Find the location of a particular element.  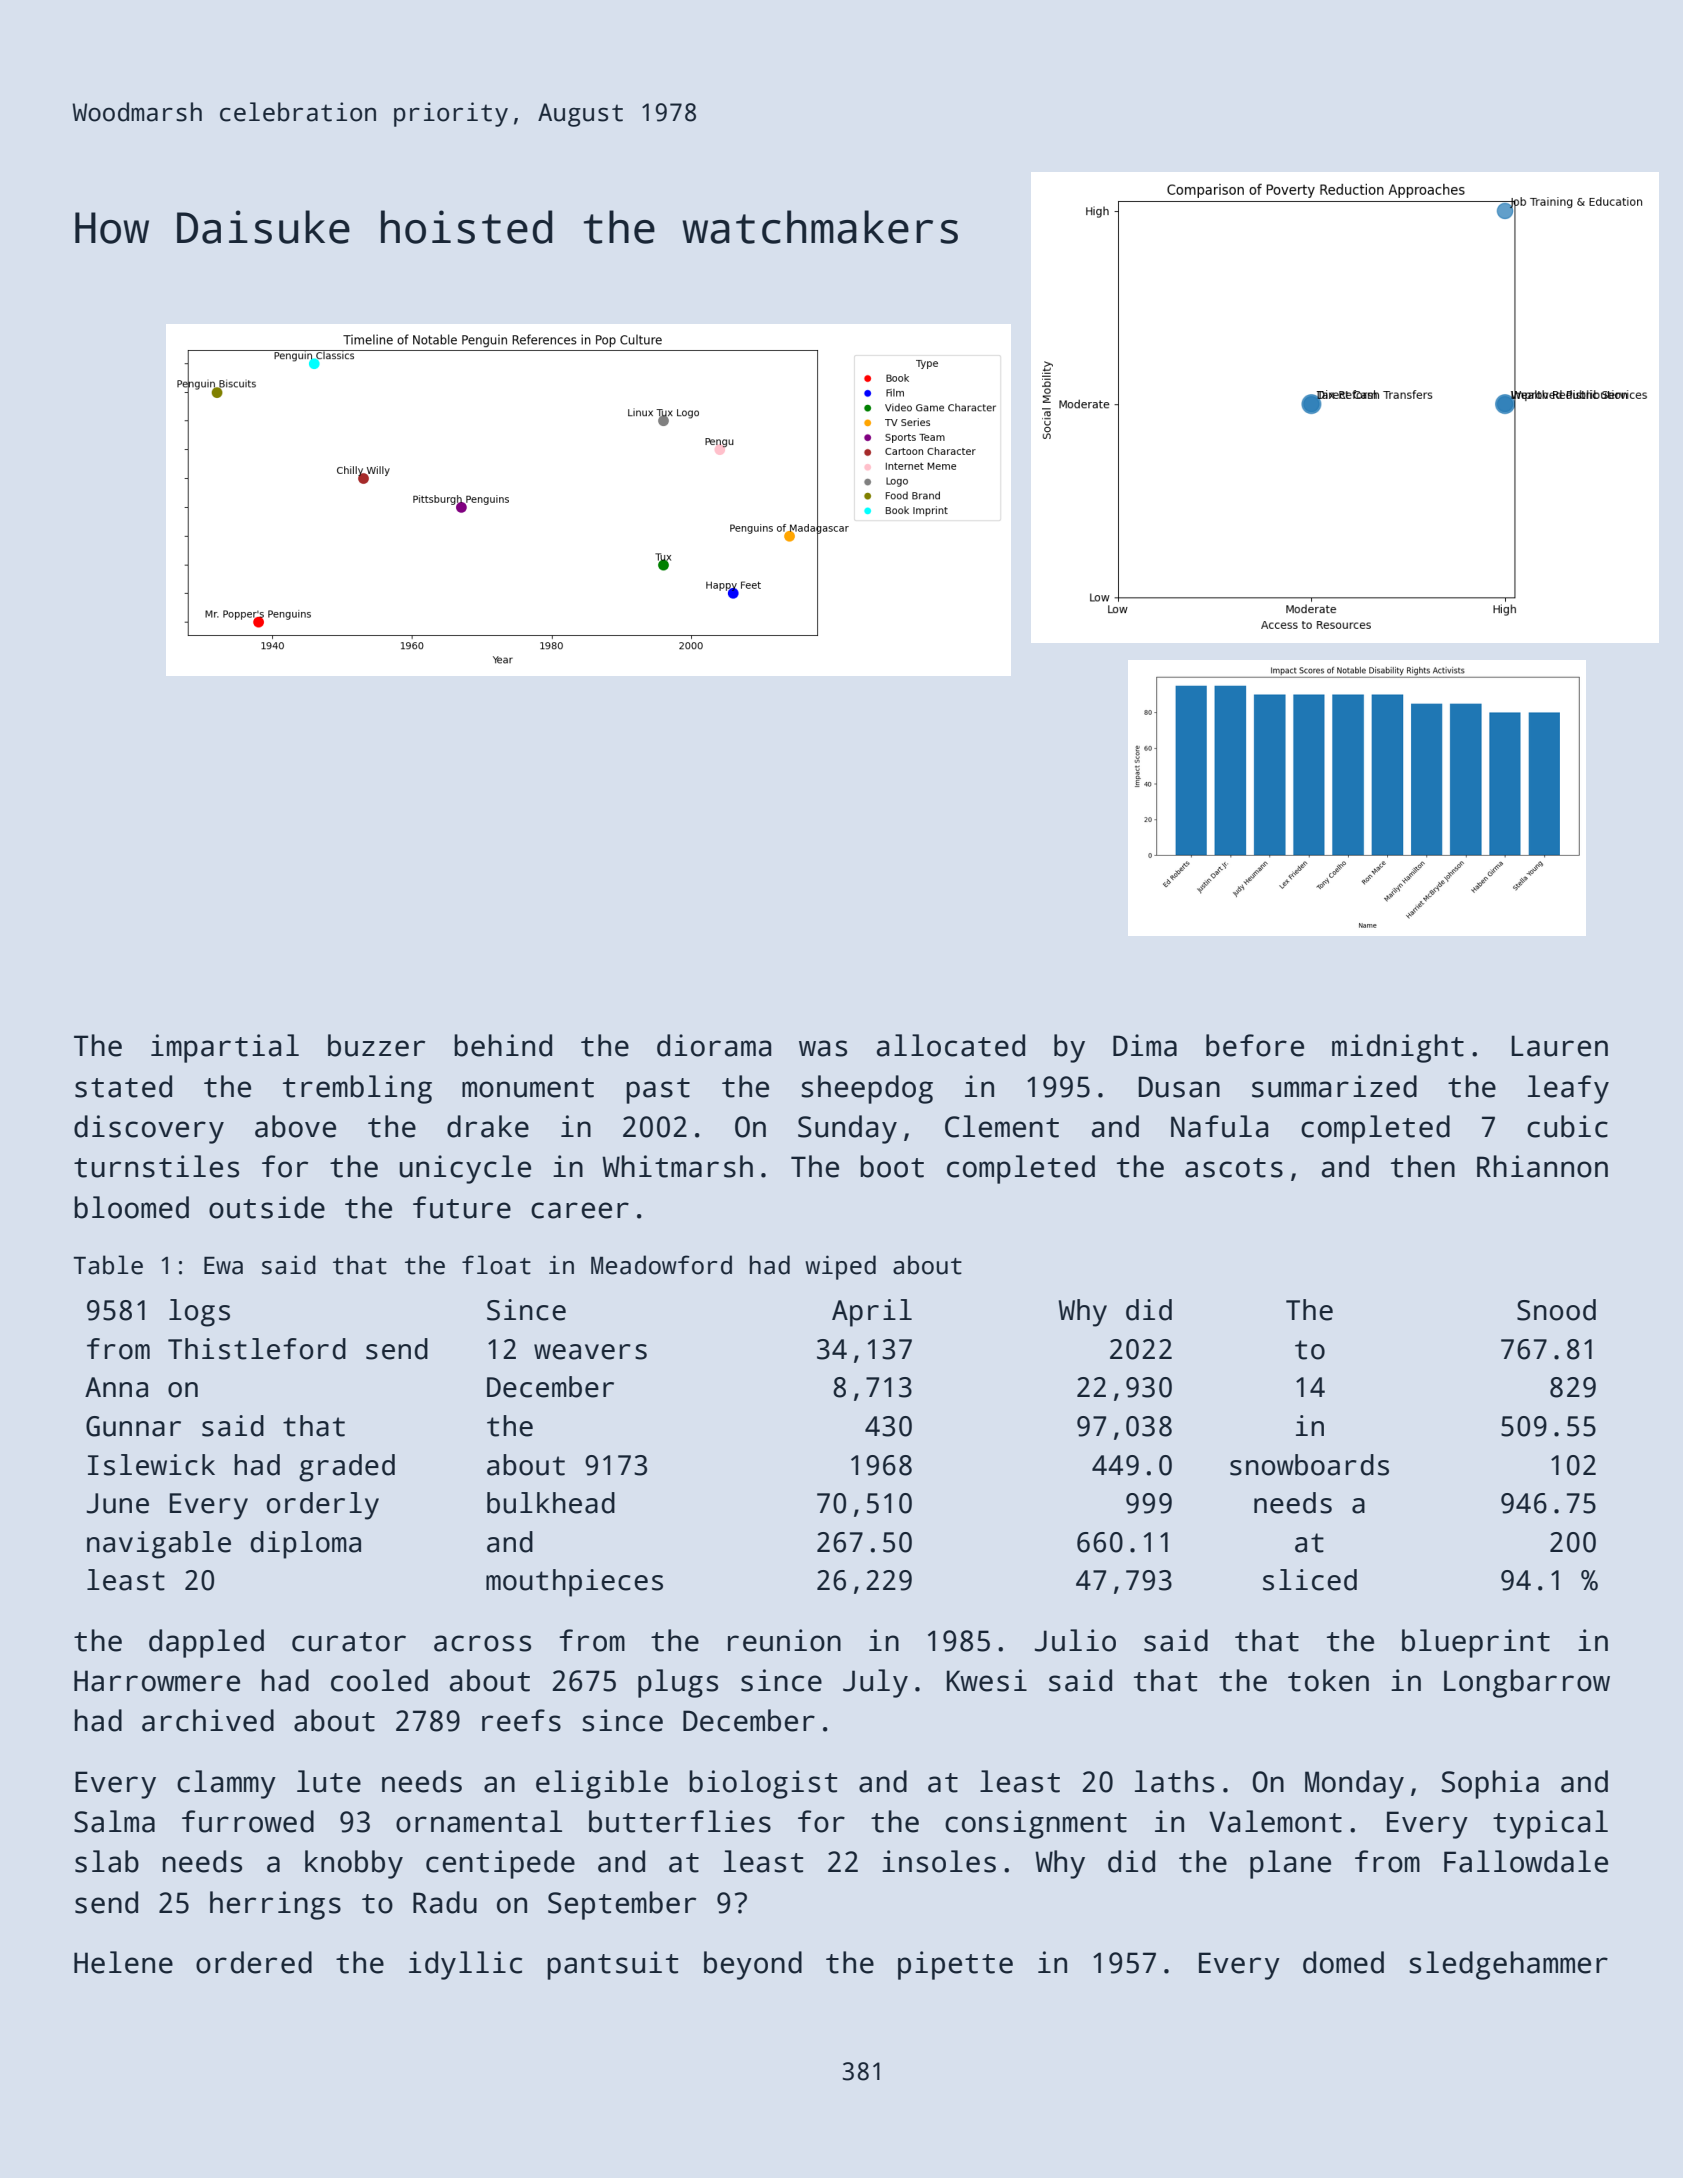

snowboards is located at coordinates (1309, 1465).
